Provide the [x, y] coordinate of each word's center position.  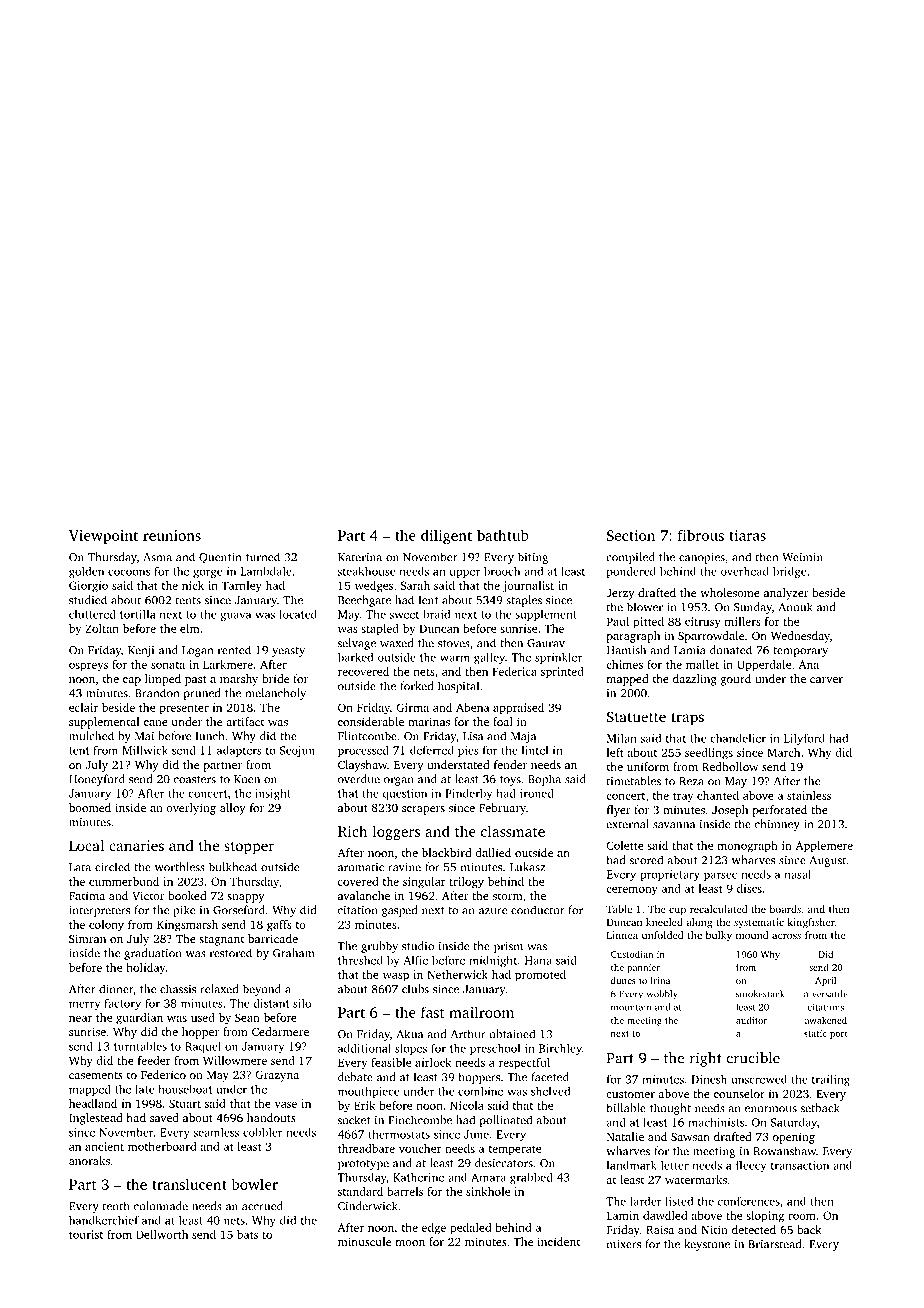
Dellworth [162, 1234]
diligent [446, 536]
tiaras [747, 535]
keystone [707, 1245]
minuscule [364, 1241]
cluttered [92, 614]
